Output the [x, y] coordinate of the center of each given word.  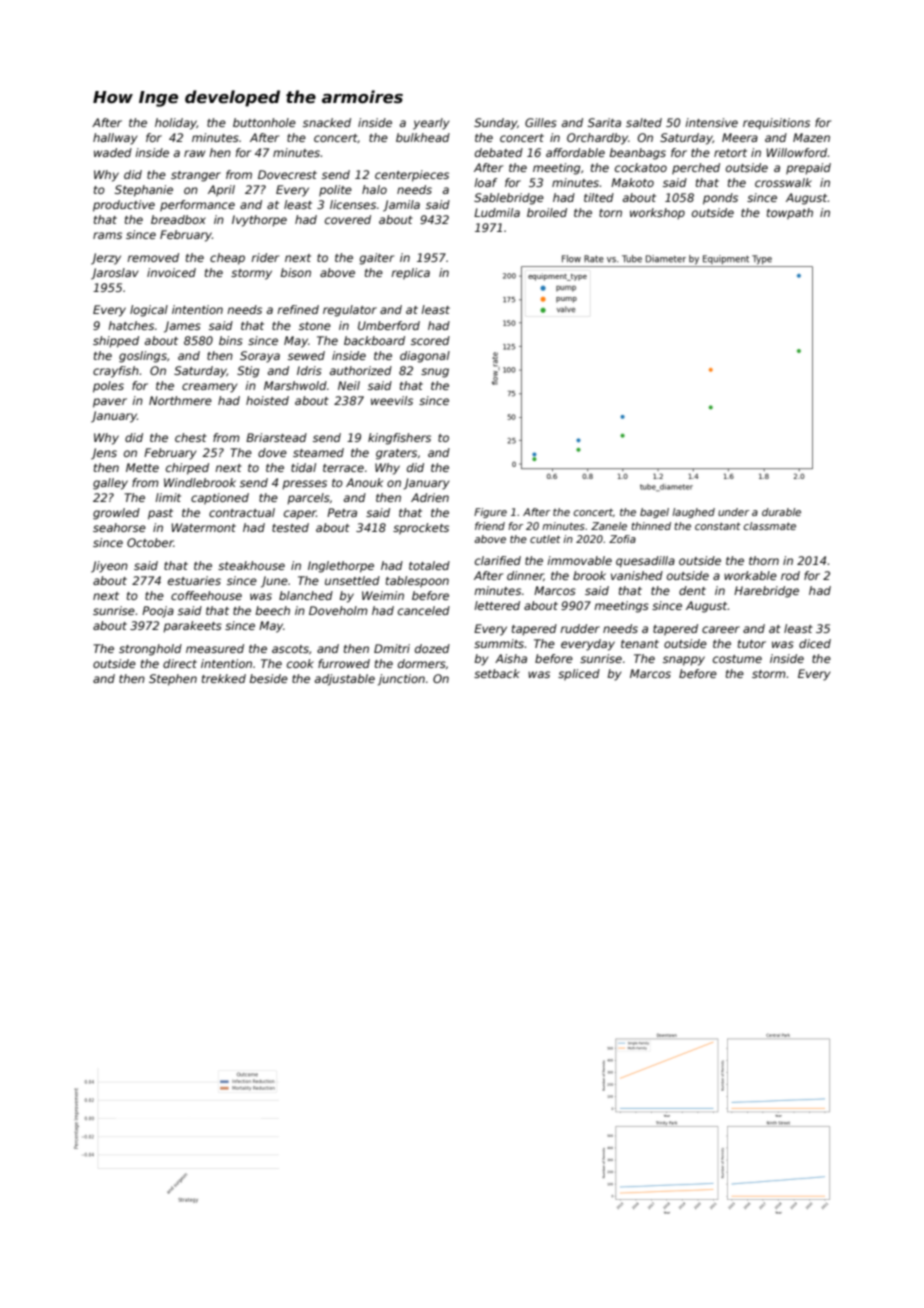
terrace [343, 468]
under [733, 512]
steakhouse [251, 565]
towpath [790, 214]
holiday [176, 124]
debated [499, 152]
